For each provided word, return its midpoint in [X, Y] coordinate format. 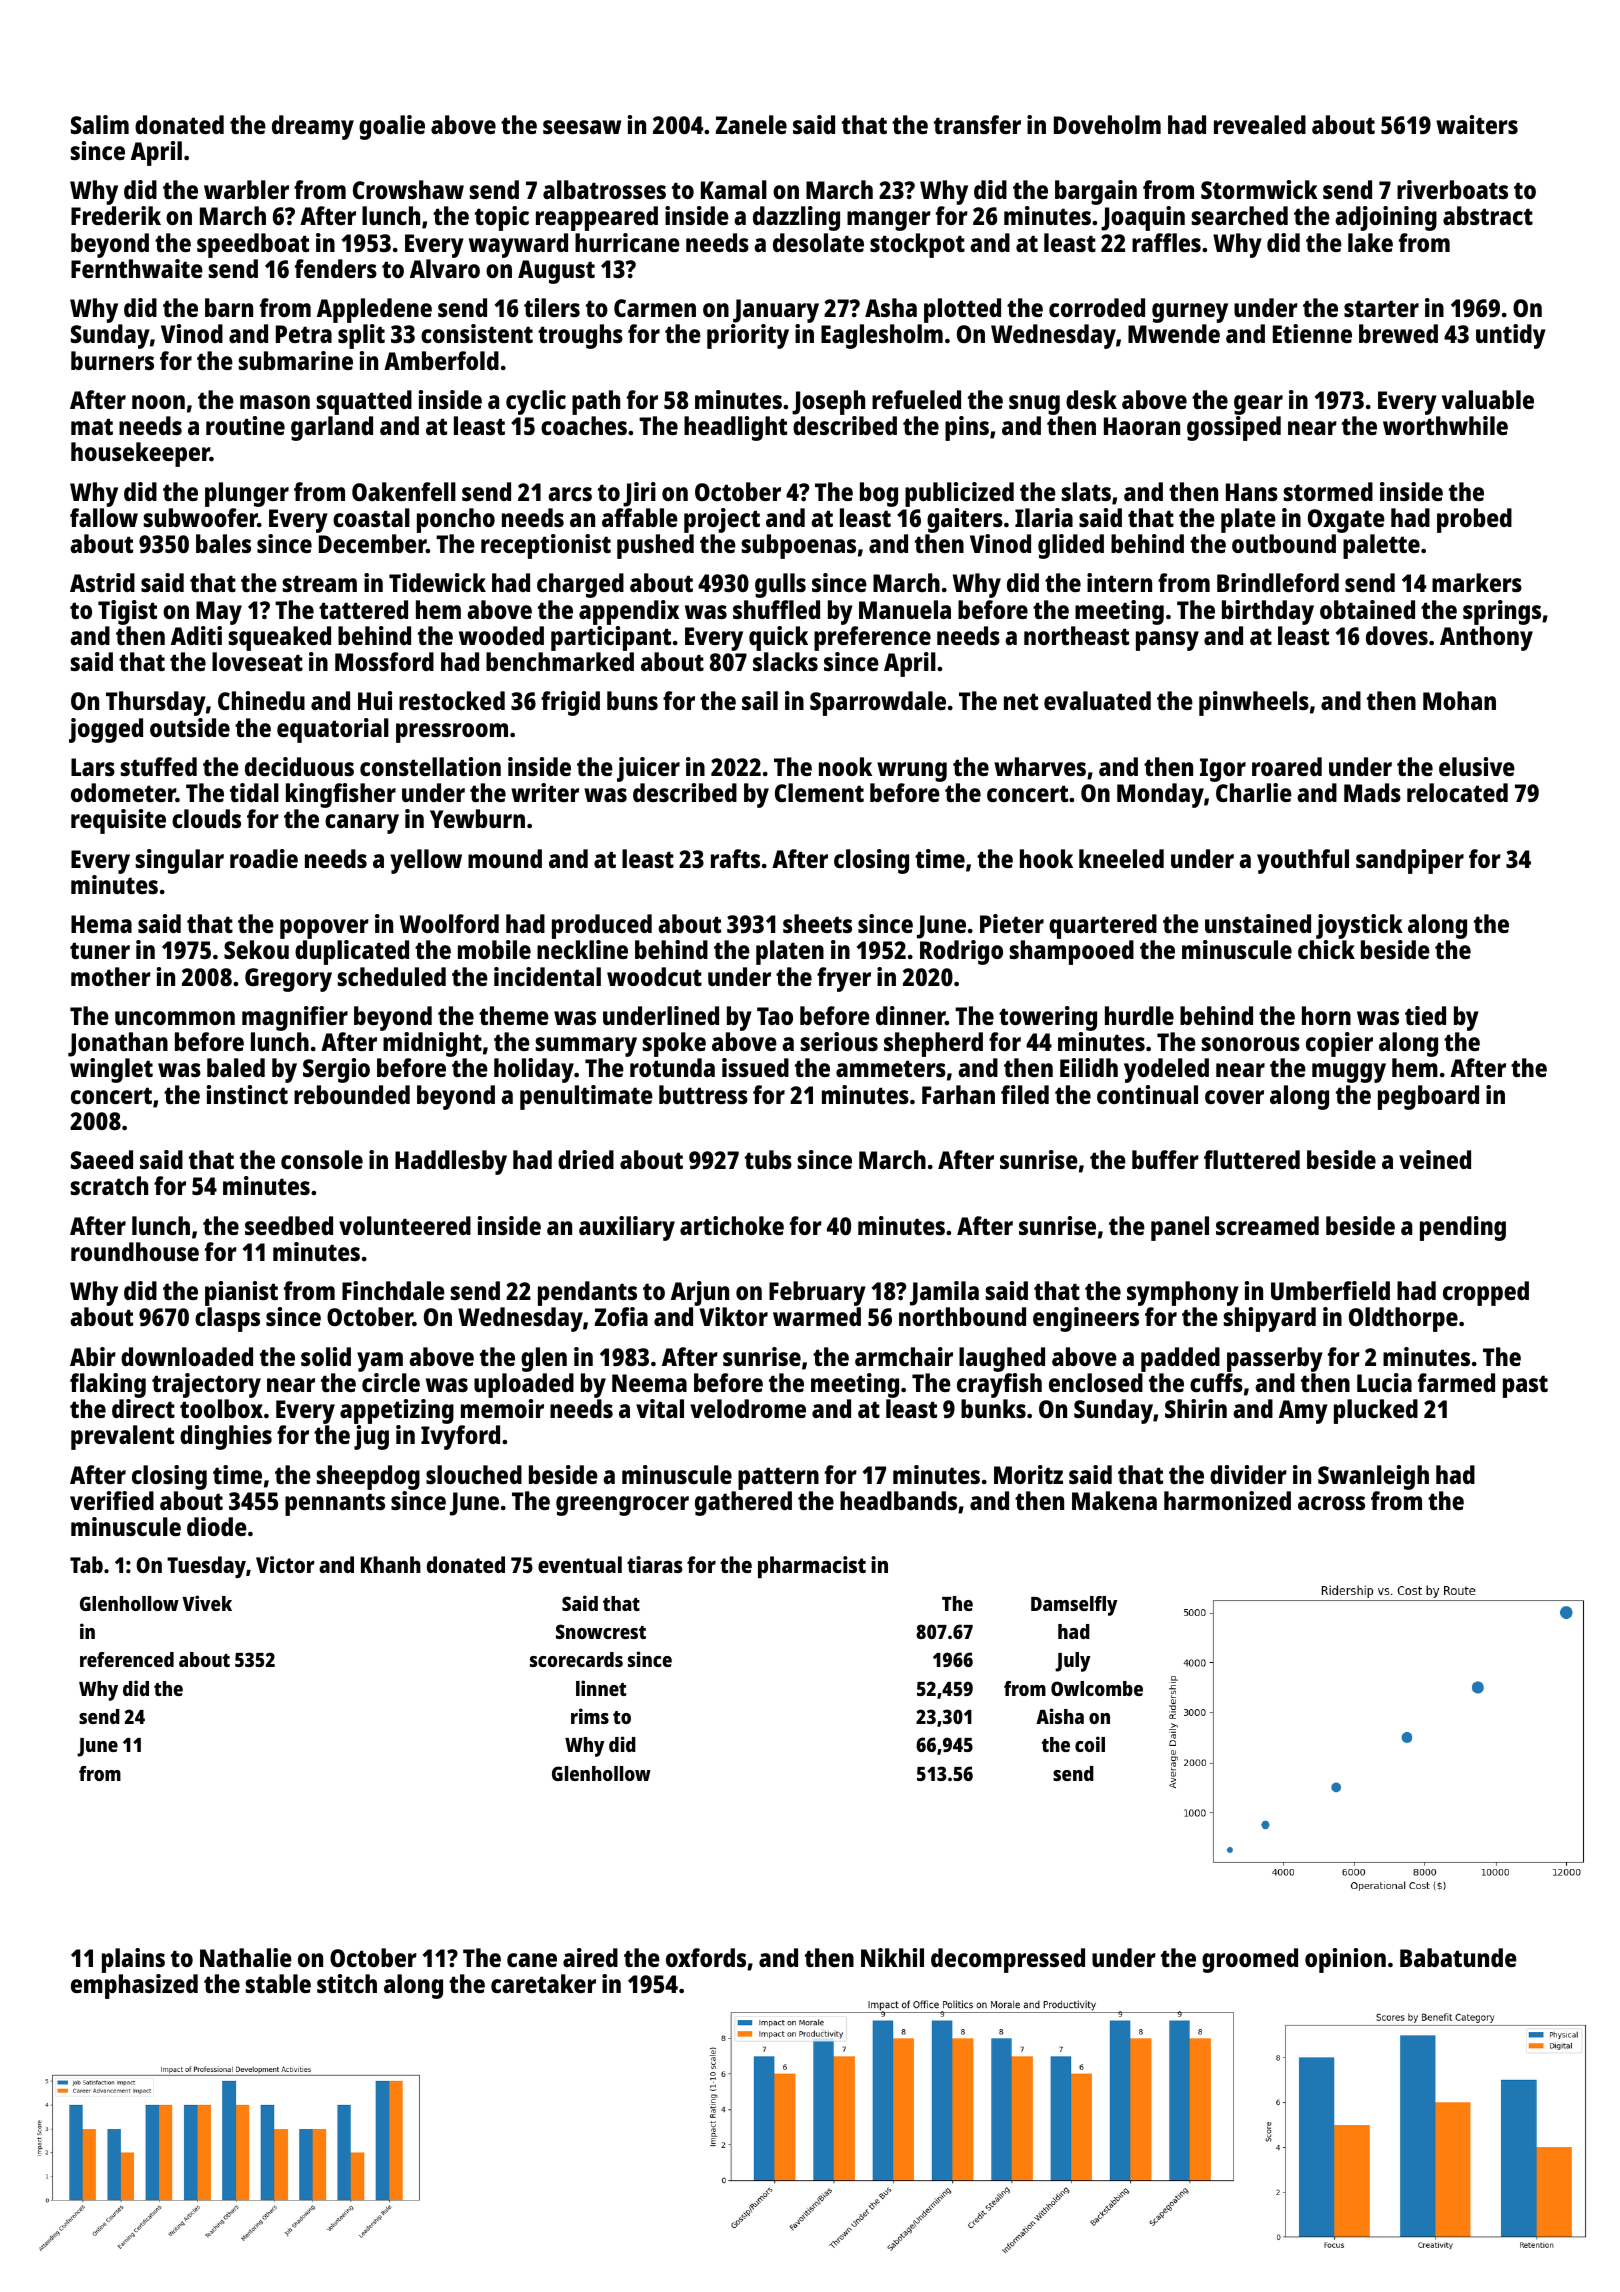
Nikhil [892, 1957]
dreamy [313, 127]
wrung [912, 772]
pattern [778, 1478]
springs [1502, 612]
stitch [347, 1983]
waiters [1477, 124]
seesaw [582, 127]
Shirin [1196, 1408]
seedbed [289, 1225]
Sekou [256, 949]
